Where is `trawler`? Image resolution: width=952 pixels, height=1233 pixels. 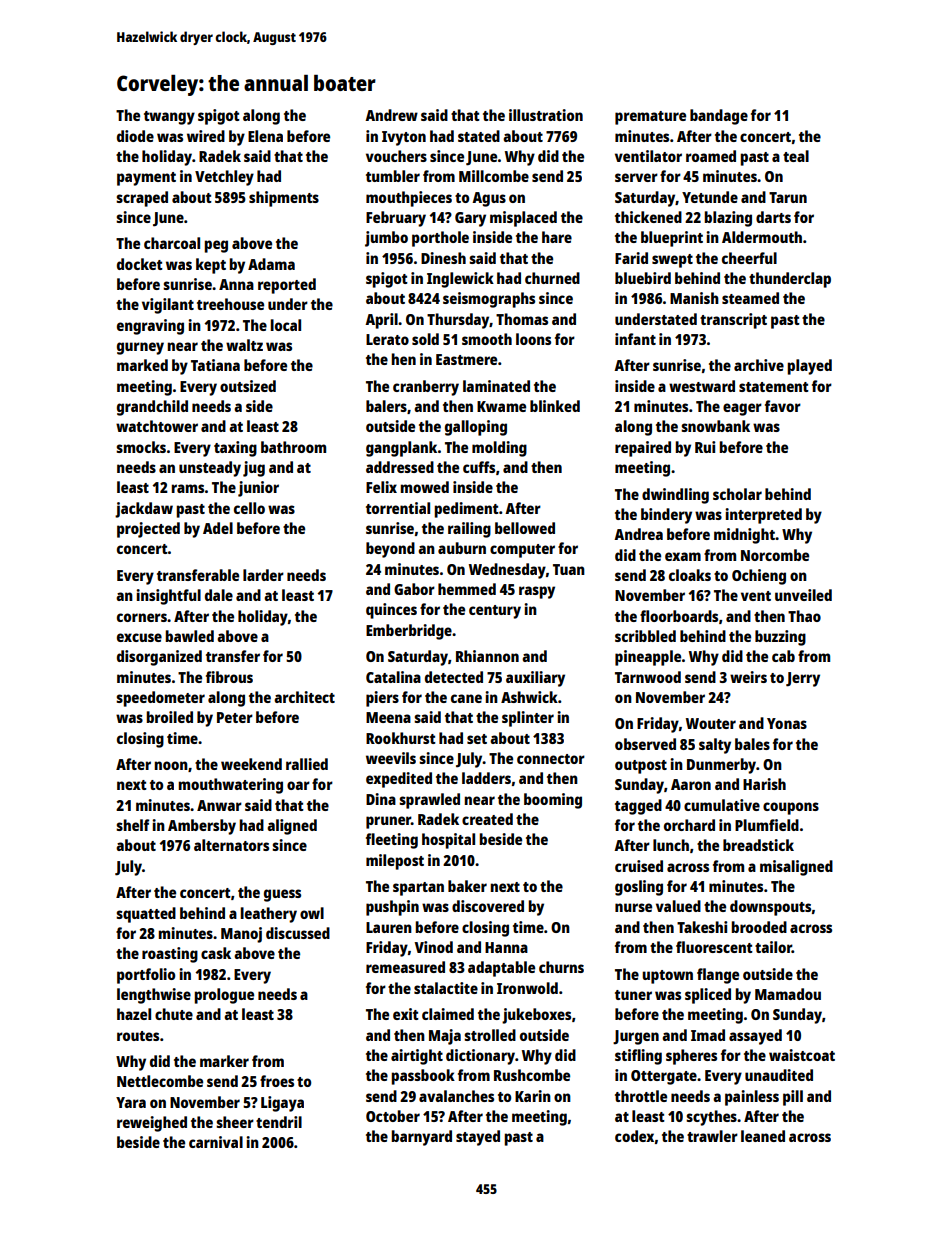
trawler is located at coordinates (712, 1136).
